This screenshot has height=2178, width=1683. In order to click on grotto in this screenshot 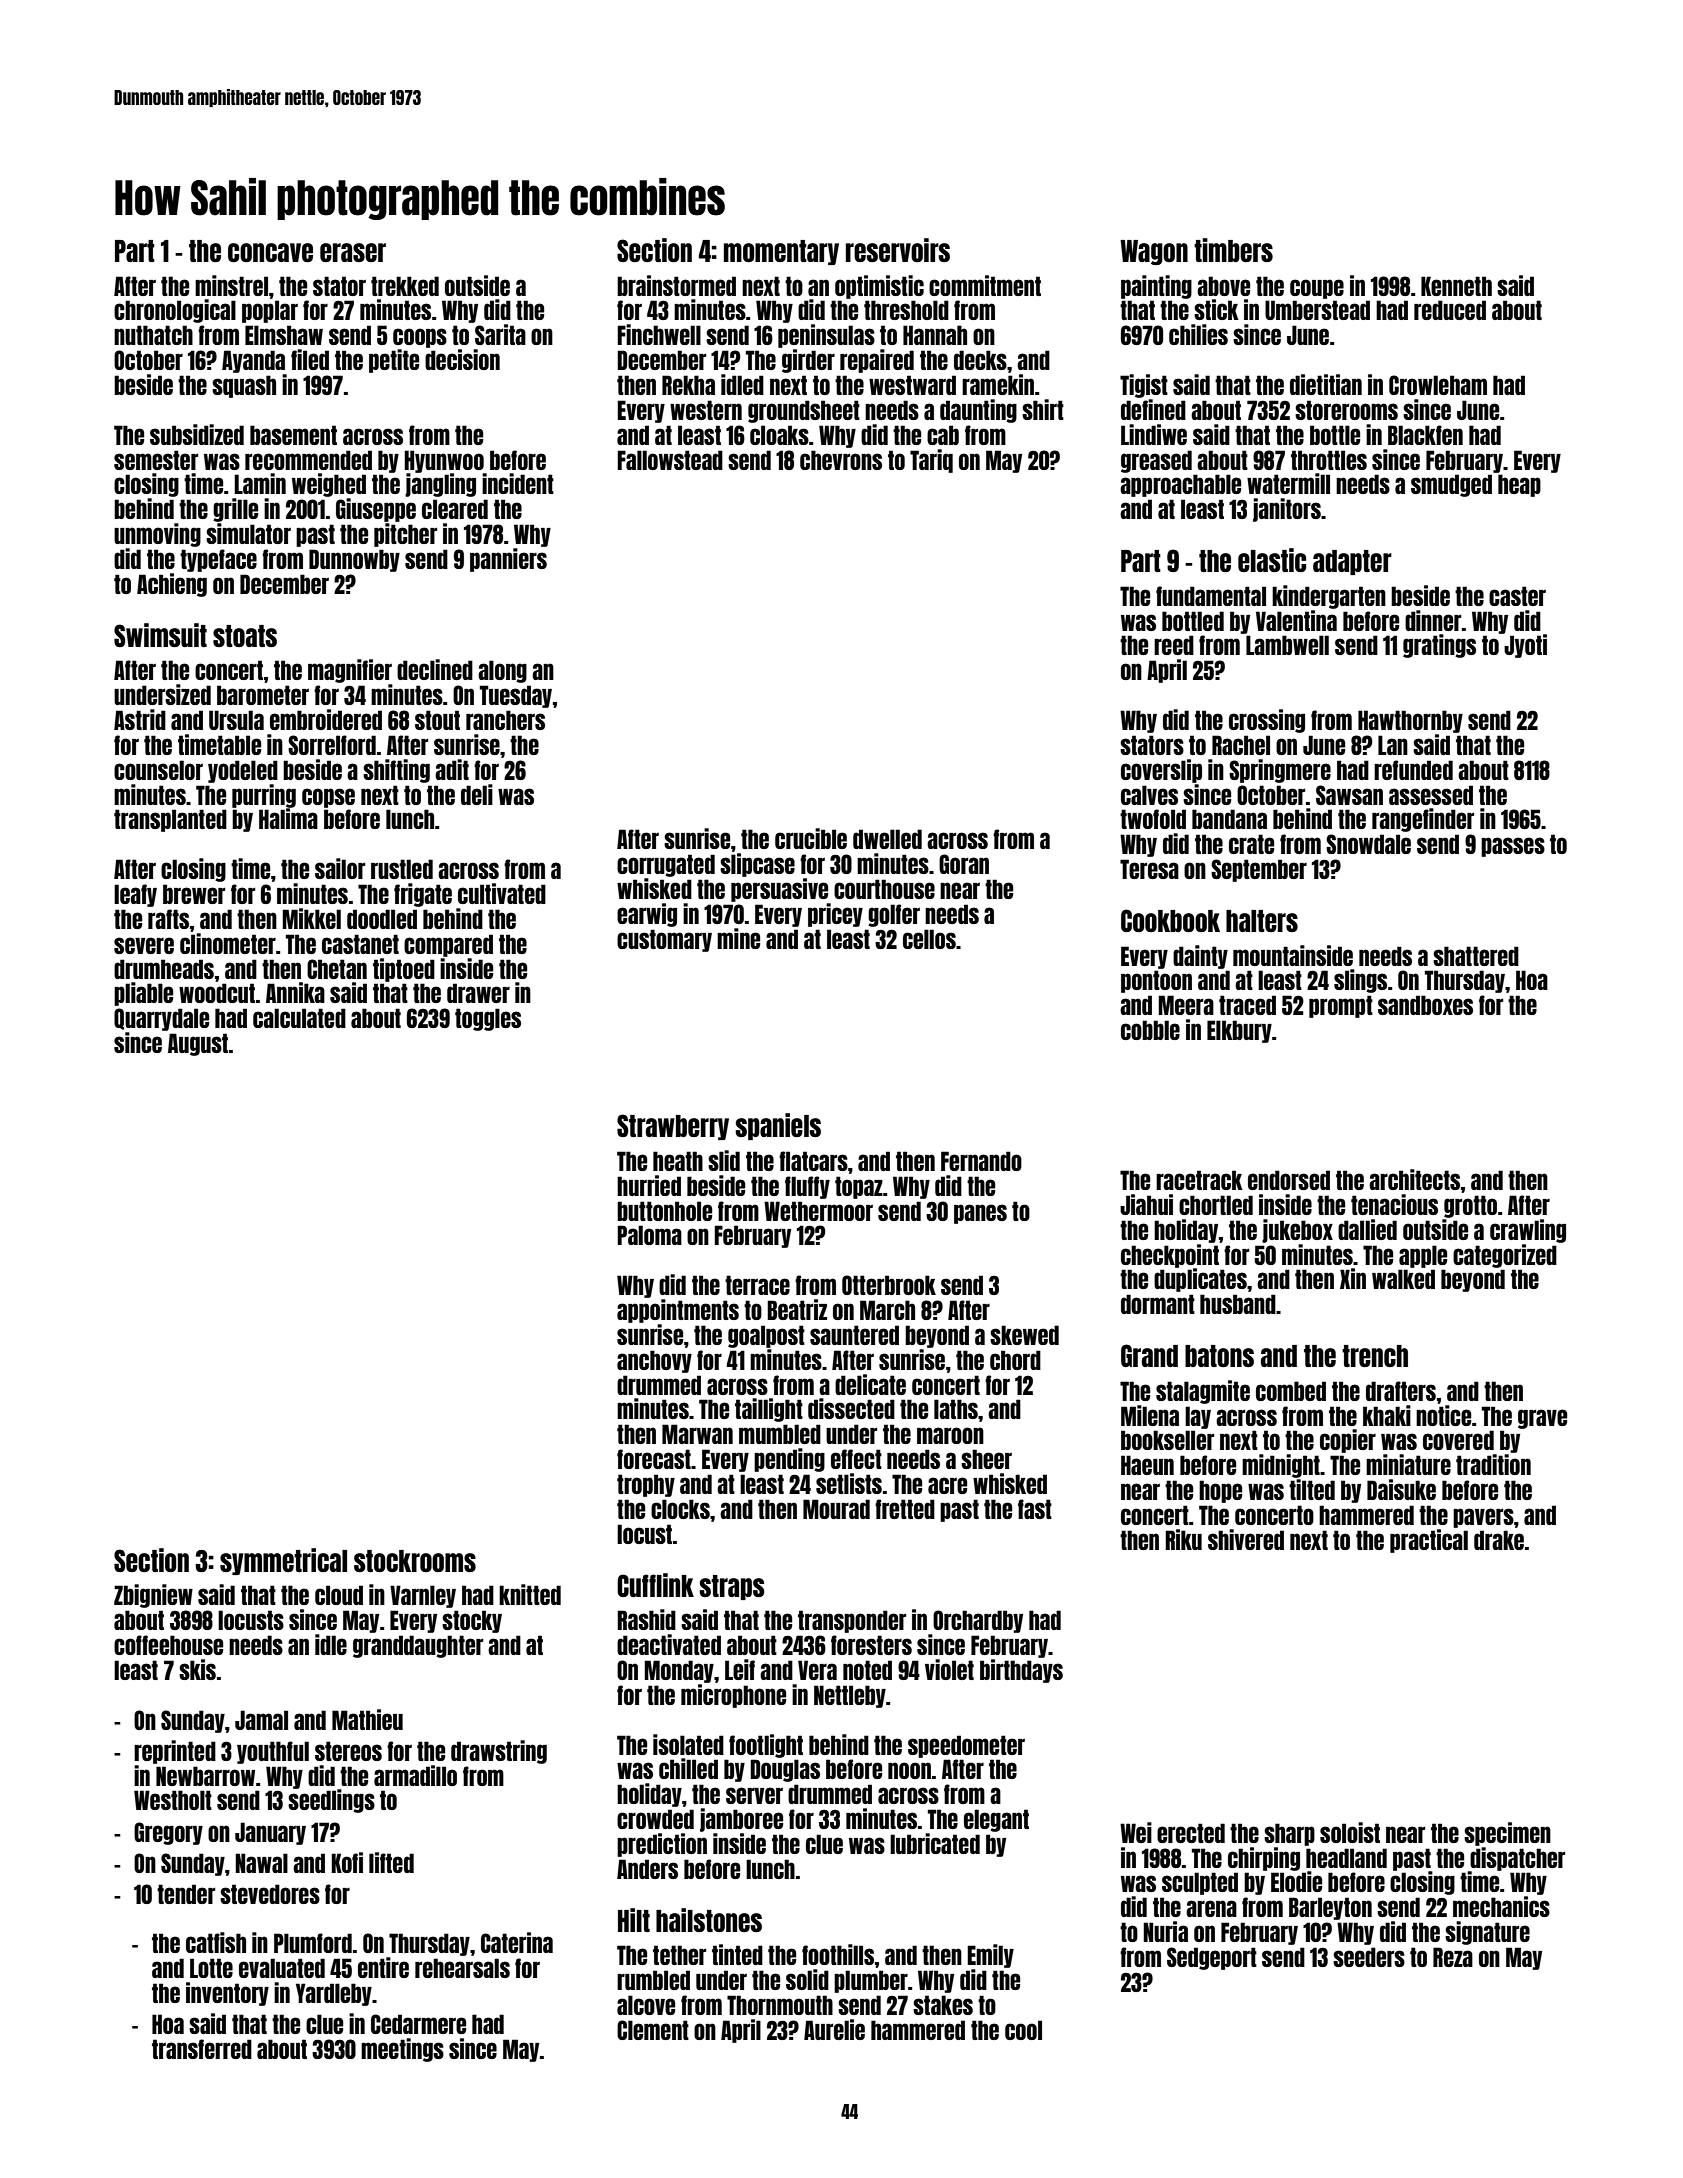, I will do `click(1470, 1206)`.
